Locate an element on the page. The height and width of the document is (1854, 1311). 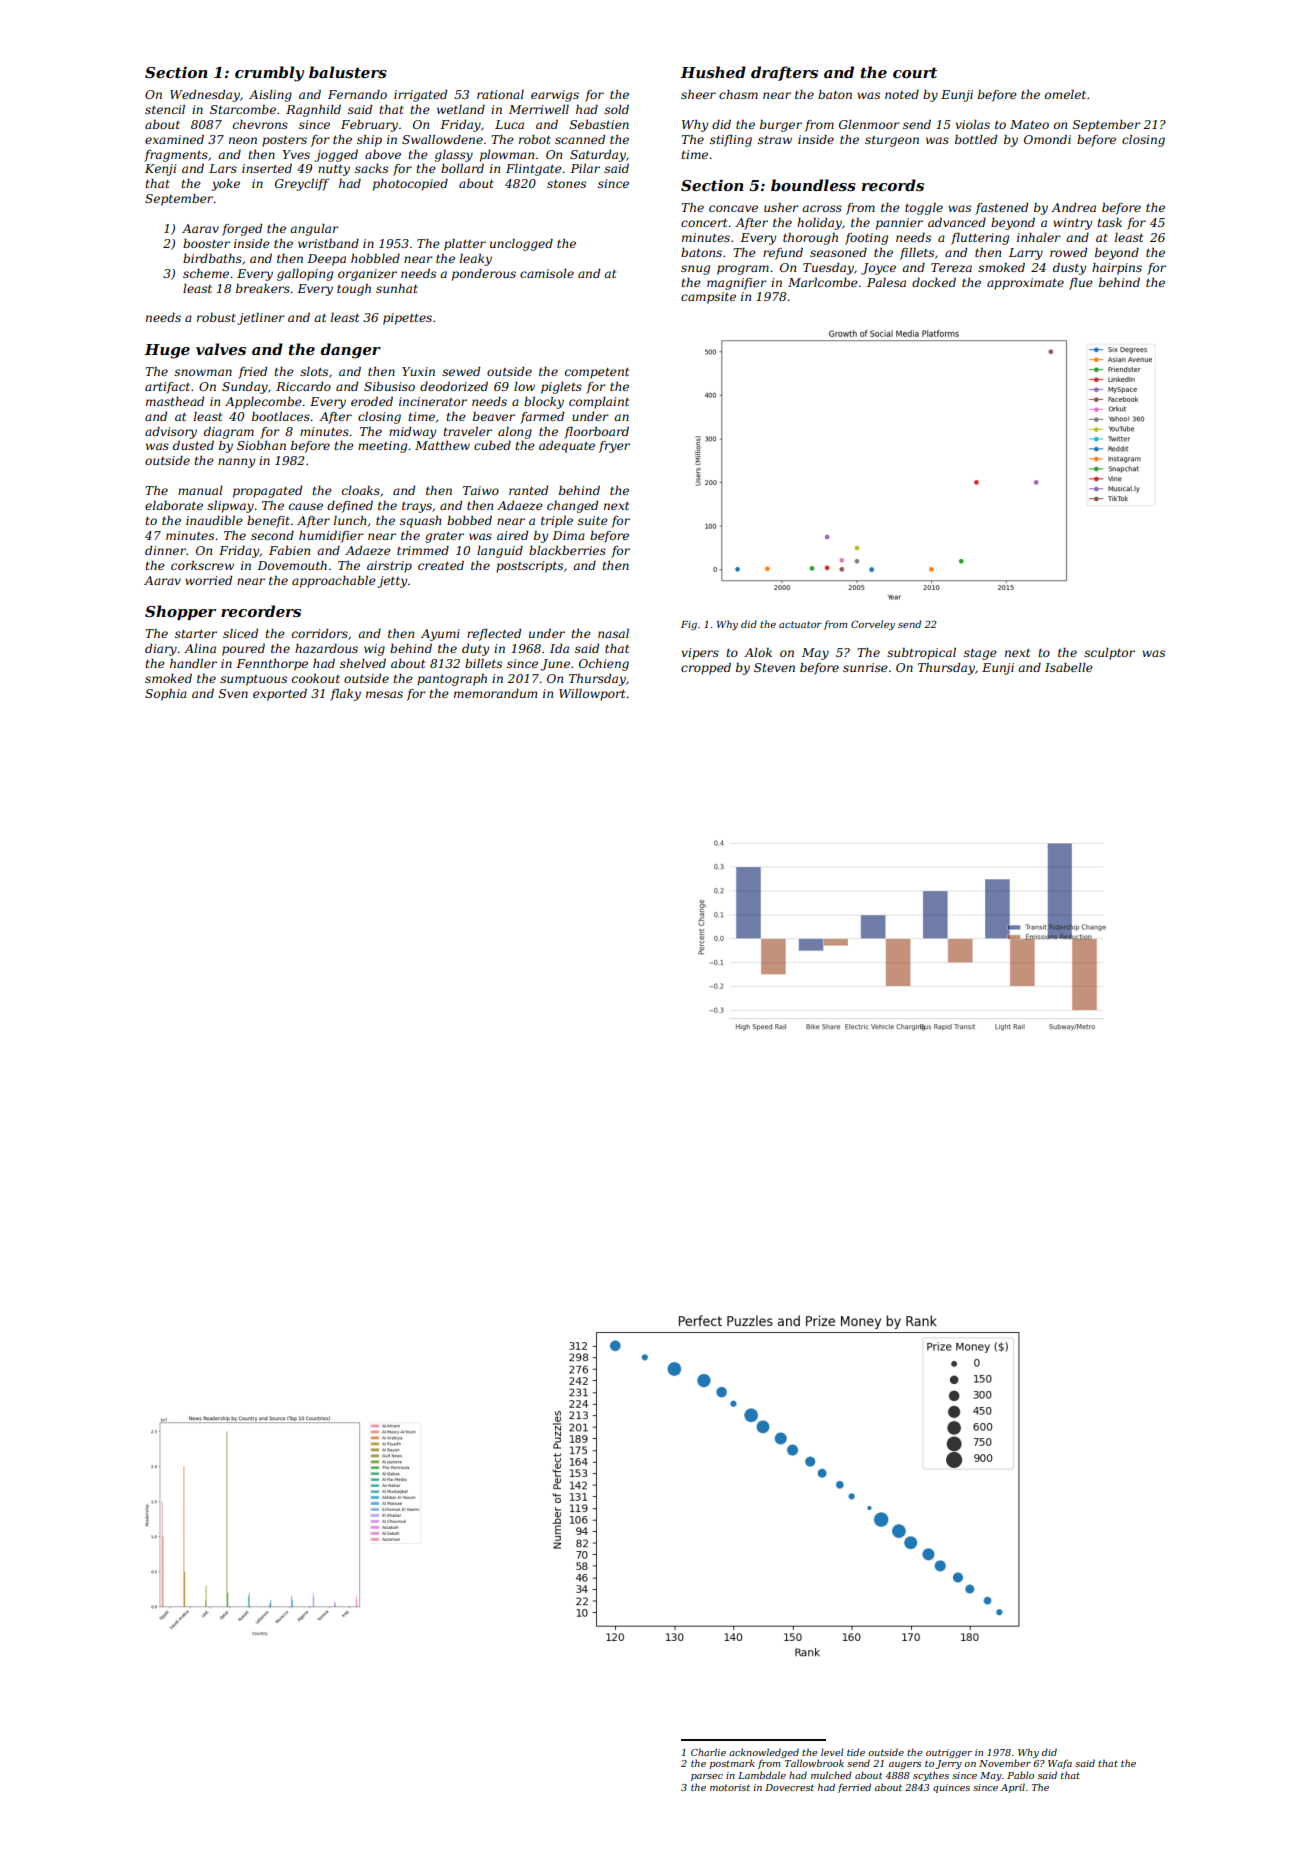
vipers is located at coordinates (700, 654).
